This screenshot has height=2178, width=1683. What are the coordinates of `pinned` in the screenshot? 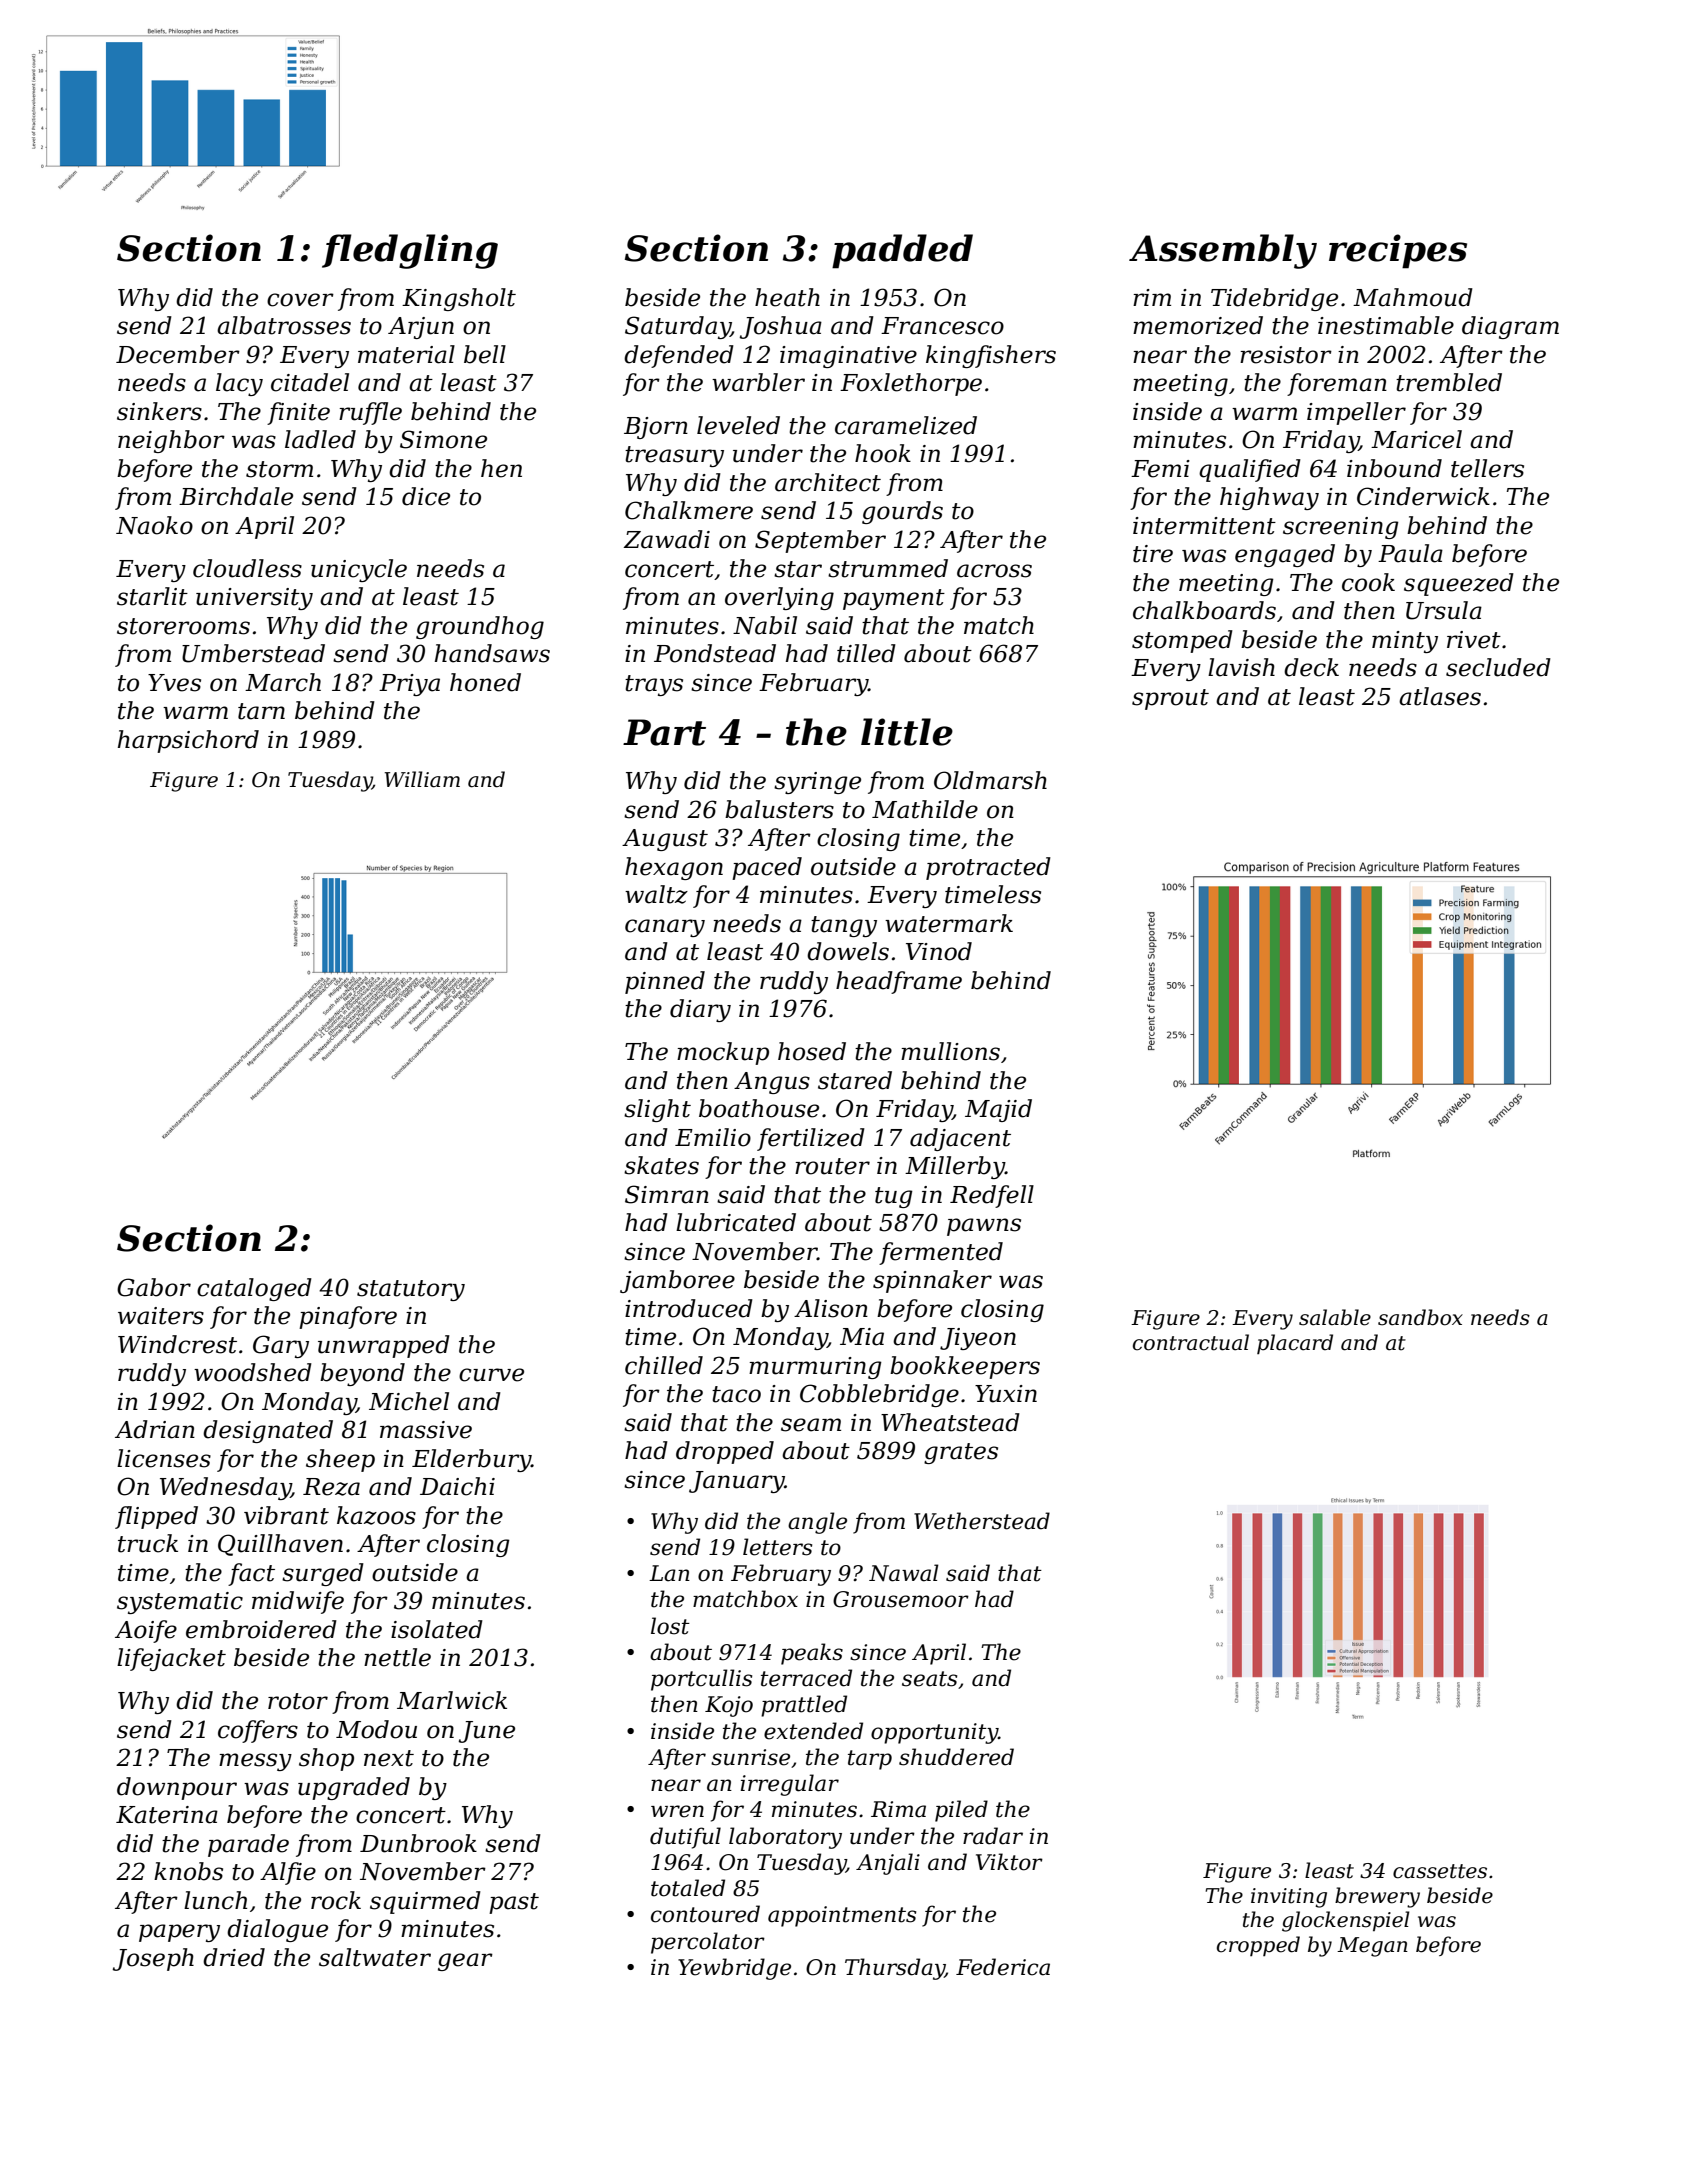 It's located at (665, 982).
